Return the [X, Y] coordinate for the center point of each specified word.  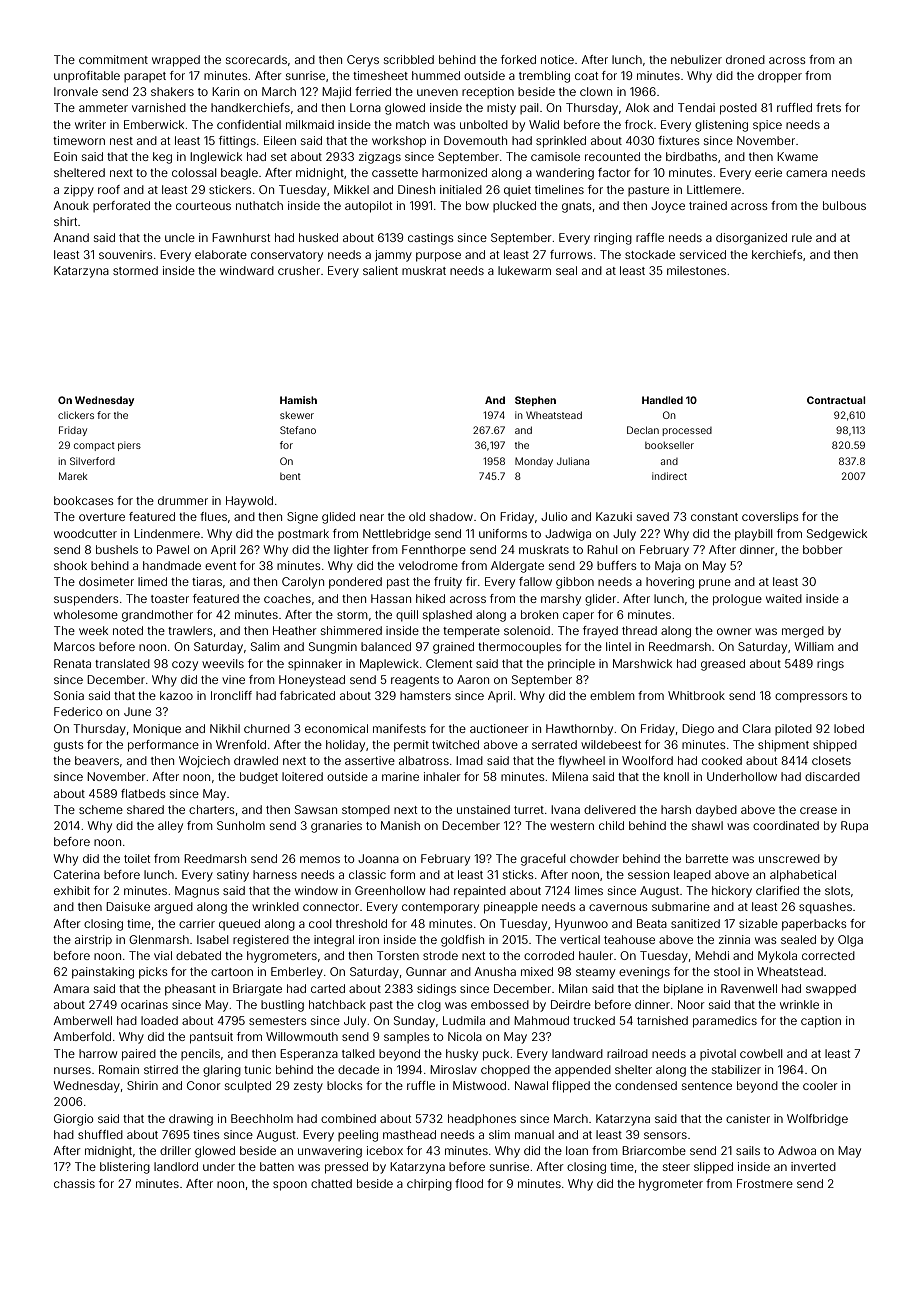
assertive [370, 760]
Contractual [836, 400]
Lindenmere [167, 533]
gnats [577, 207]
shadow [451, 516]
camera [806, 173]
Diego [698, 730]
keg [162, 158]
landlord [176, 1166]
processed [687, 431]
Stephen [535, 401]
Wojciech [204, 762]
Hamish [298, 400]
